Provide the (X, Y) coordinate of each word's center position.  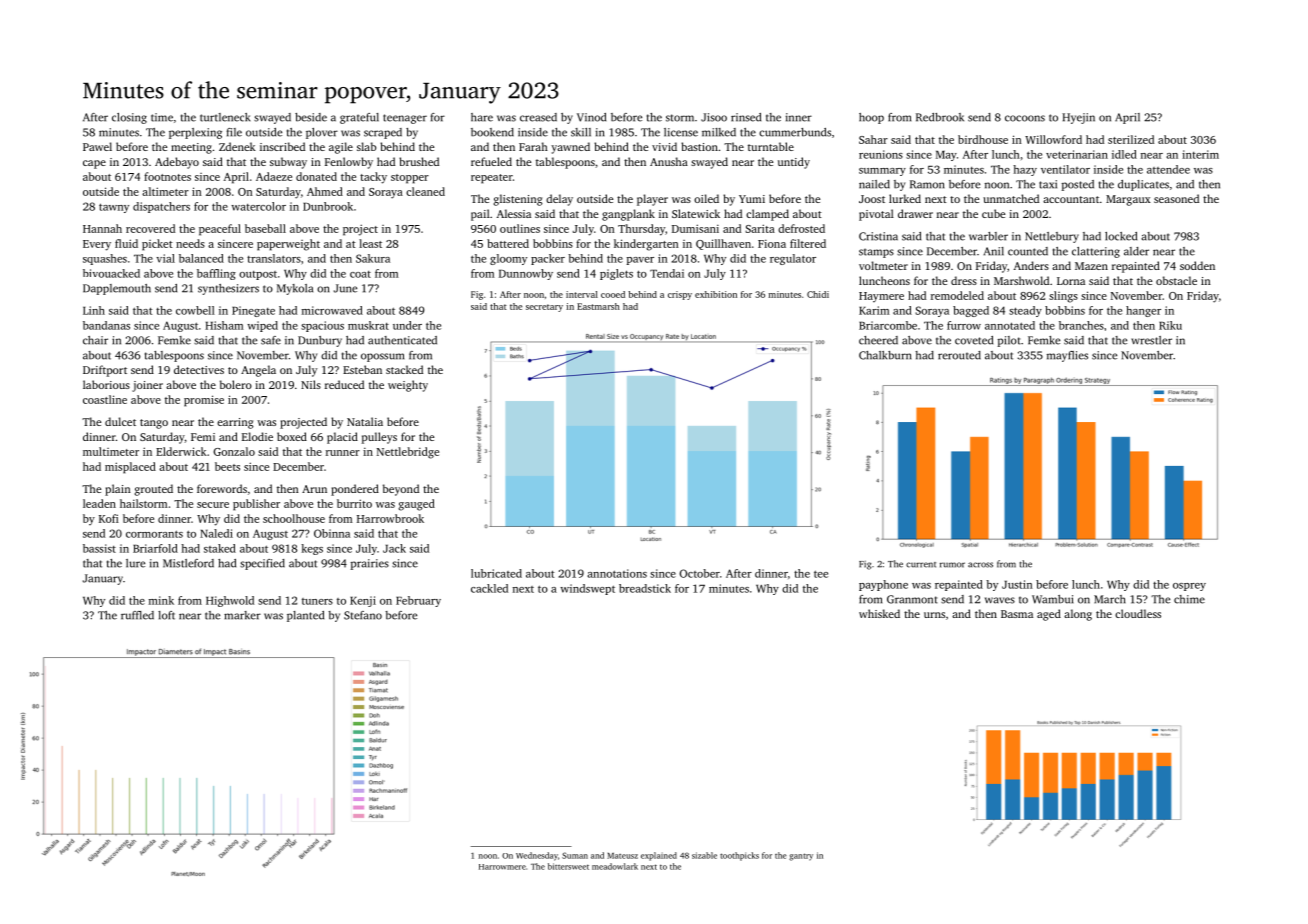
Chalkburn (885, 355)
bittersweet (568, 866)
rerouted (959, 355)
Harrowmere (502, 867)
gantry (801, 857)
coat (360, 274)
